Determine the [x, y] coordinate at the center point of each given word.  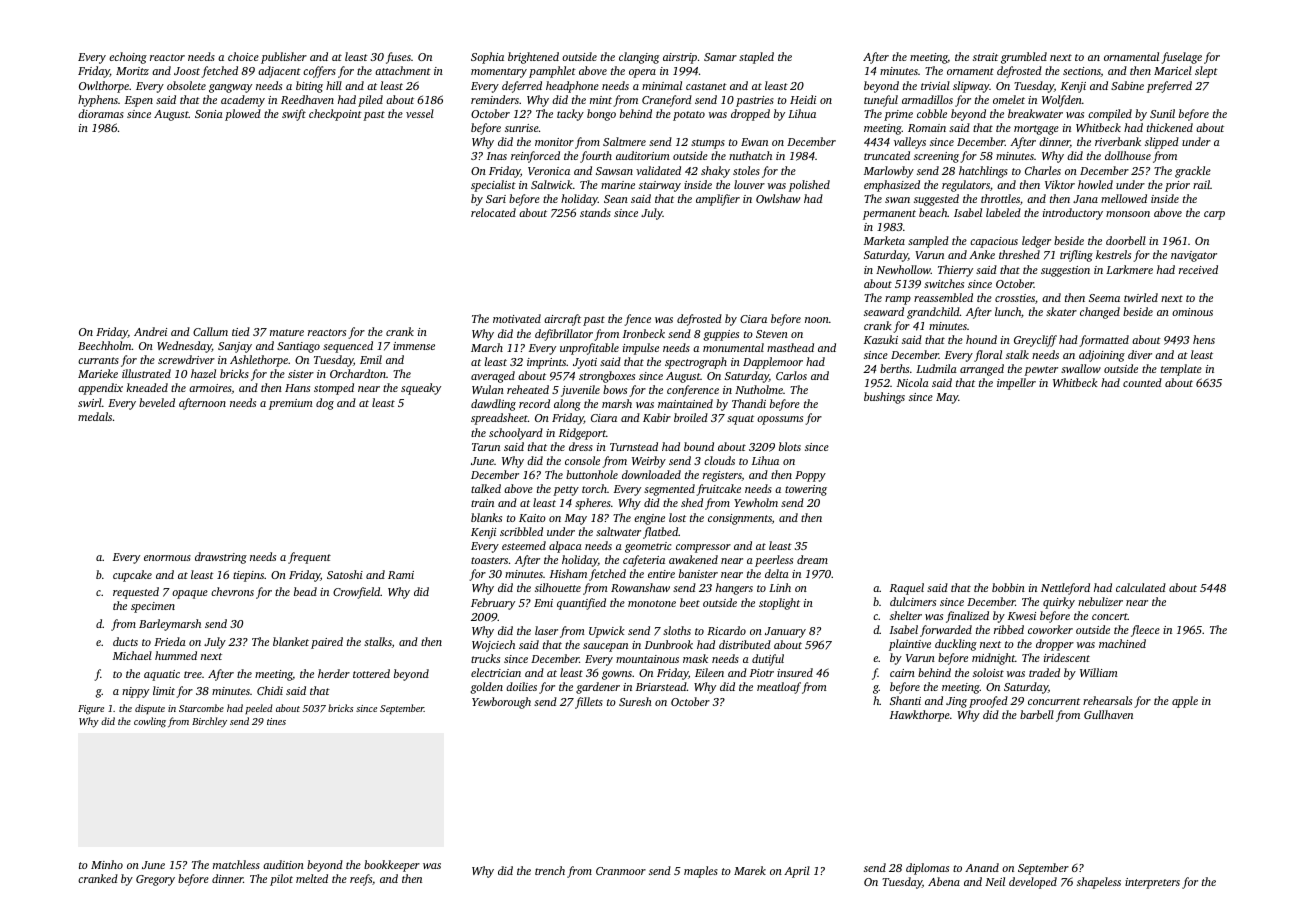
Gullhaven [1108, 714]
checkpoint [335, 115]
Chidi [270, 690]
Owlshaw [778, 198]
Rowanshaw [640, 587]
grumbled [1024, 58]
